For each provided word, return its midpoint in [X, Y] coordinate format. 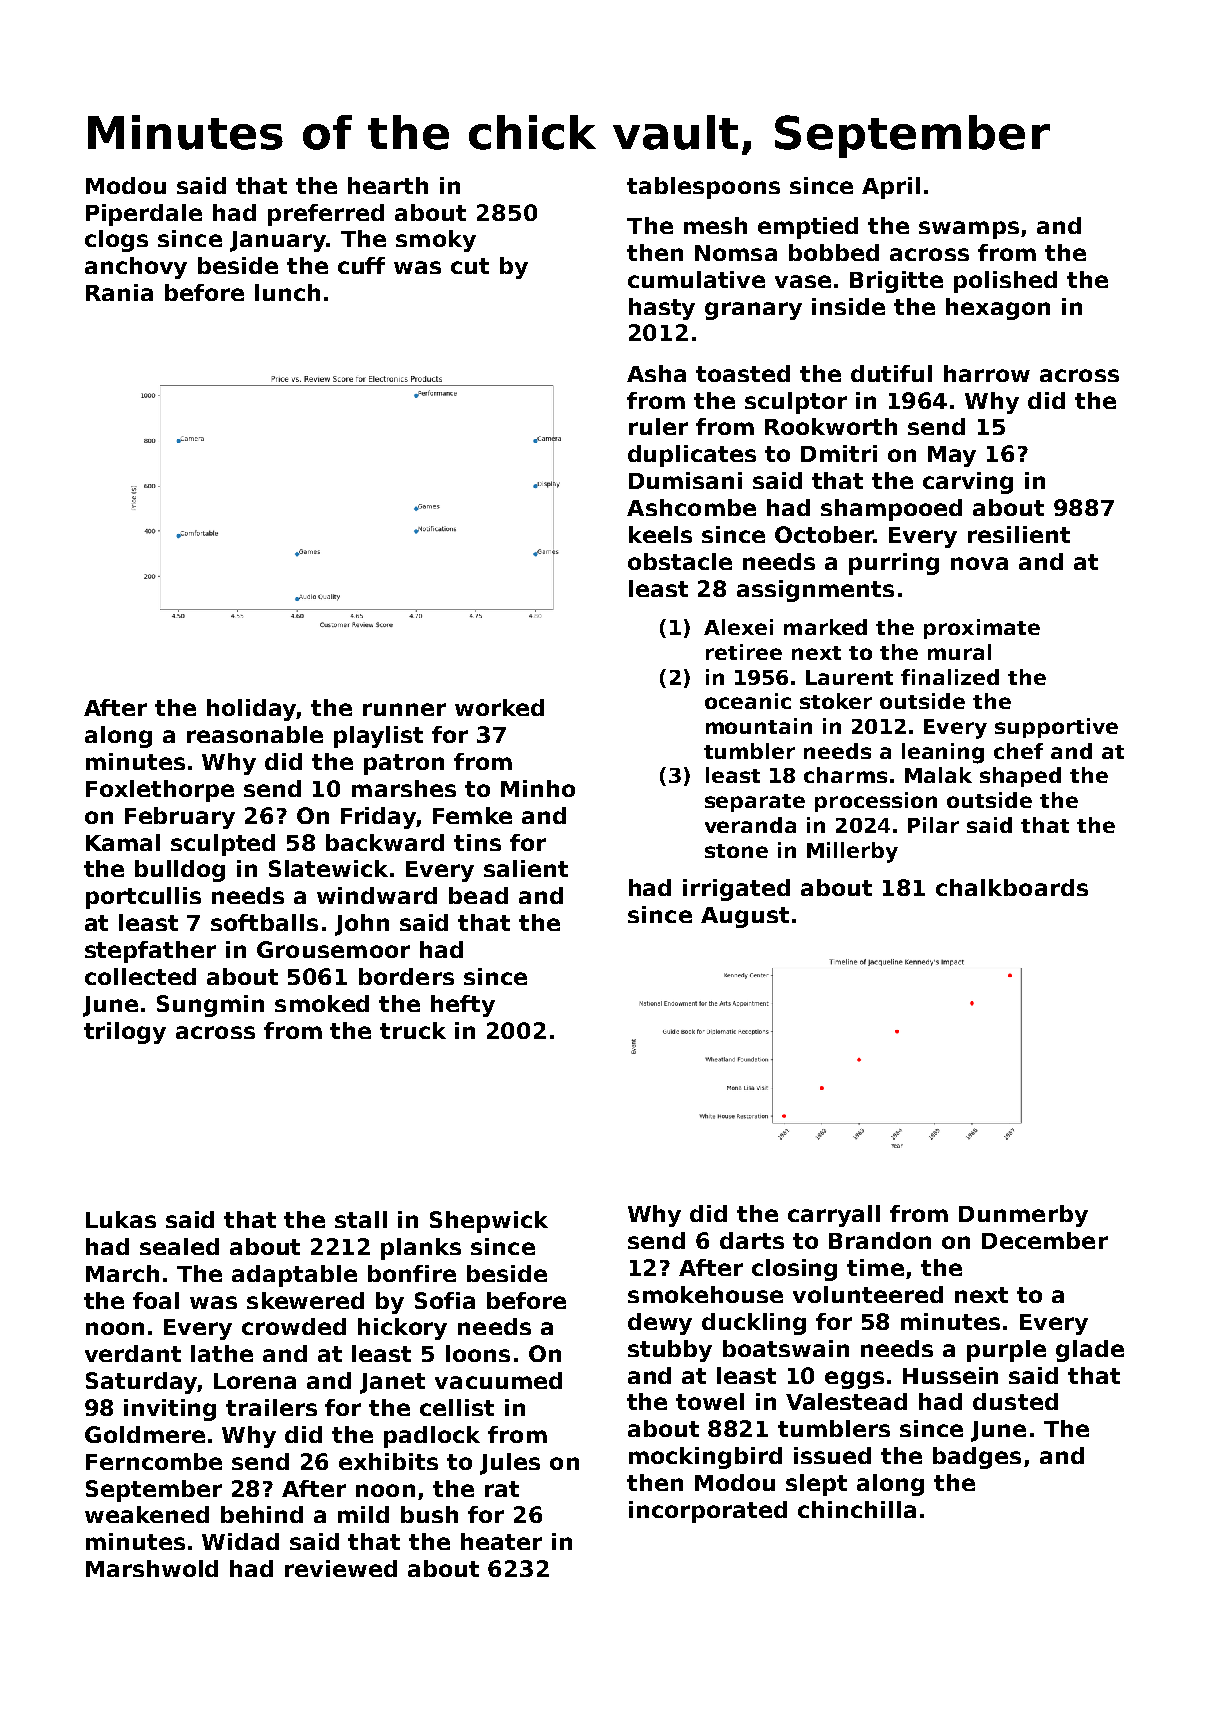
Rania [119, 292]
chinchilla [857, 1509]
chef [1018, 751]
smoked [322, 1003]
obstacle [680, 561]
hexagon [998, 309]
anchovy [136, 268]
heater [501, 1541]
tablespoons [703, 188]
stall [361, 1219]
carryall [834, 1216]
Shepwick [489, 1222]
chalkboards [1012, 887]
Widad [240, 1541]
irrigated [736, 890]
